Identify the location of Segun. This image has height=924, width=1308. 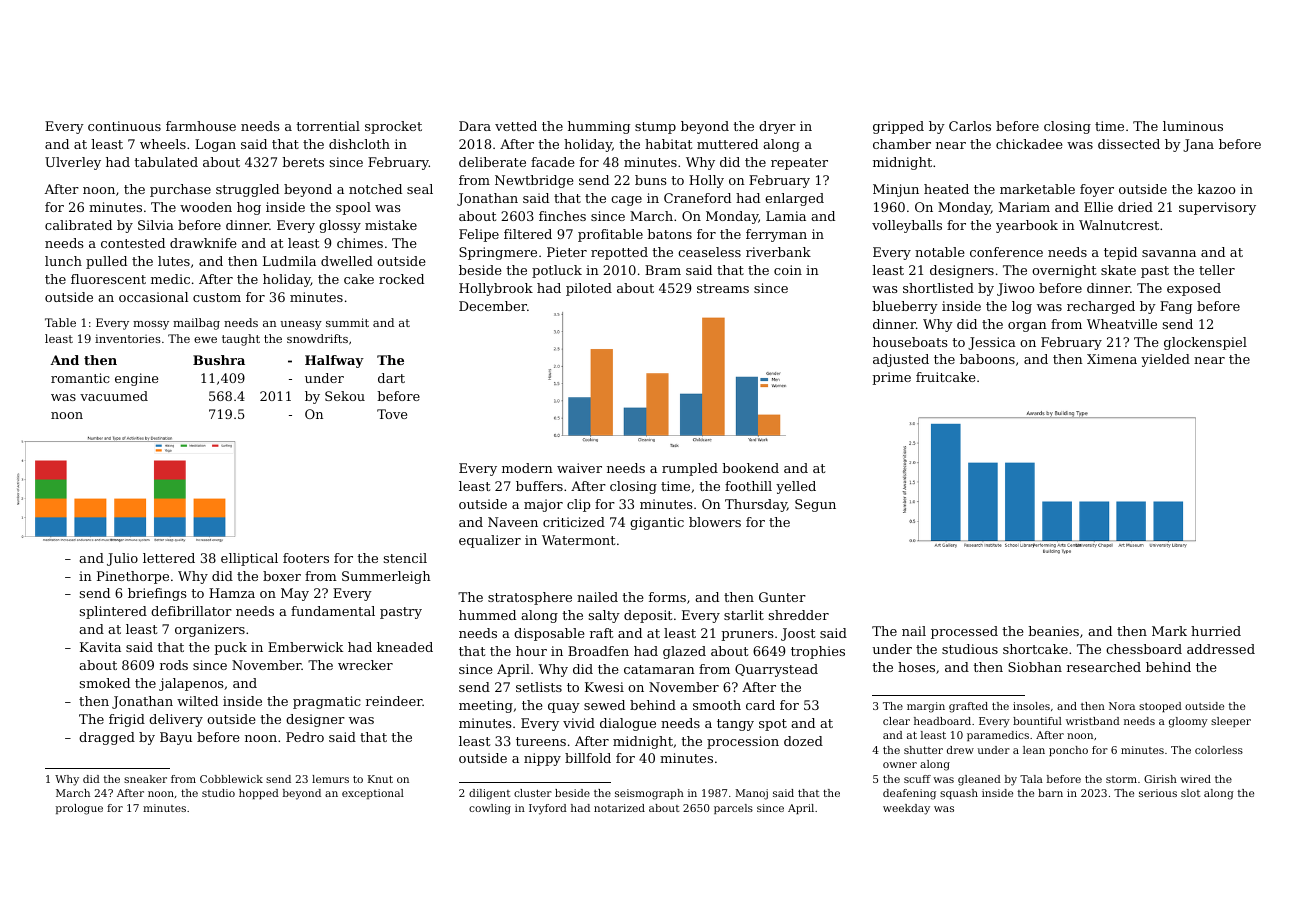
(815, 505).
